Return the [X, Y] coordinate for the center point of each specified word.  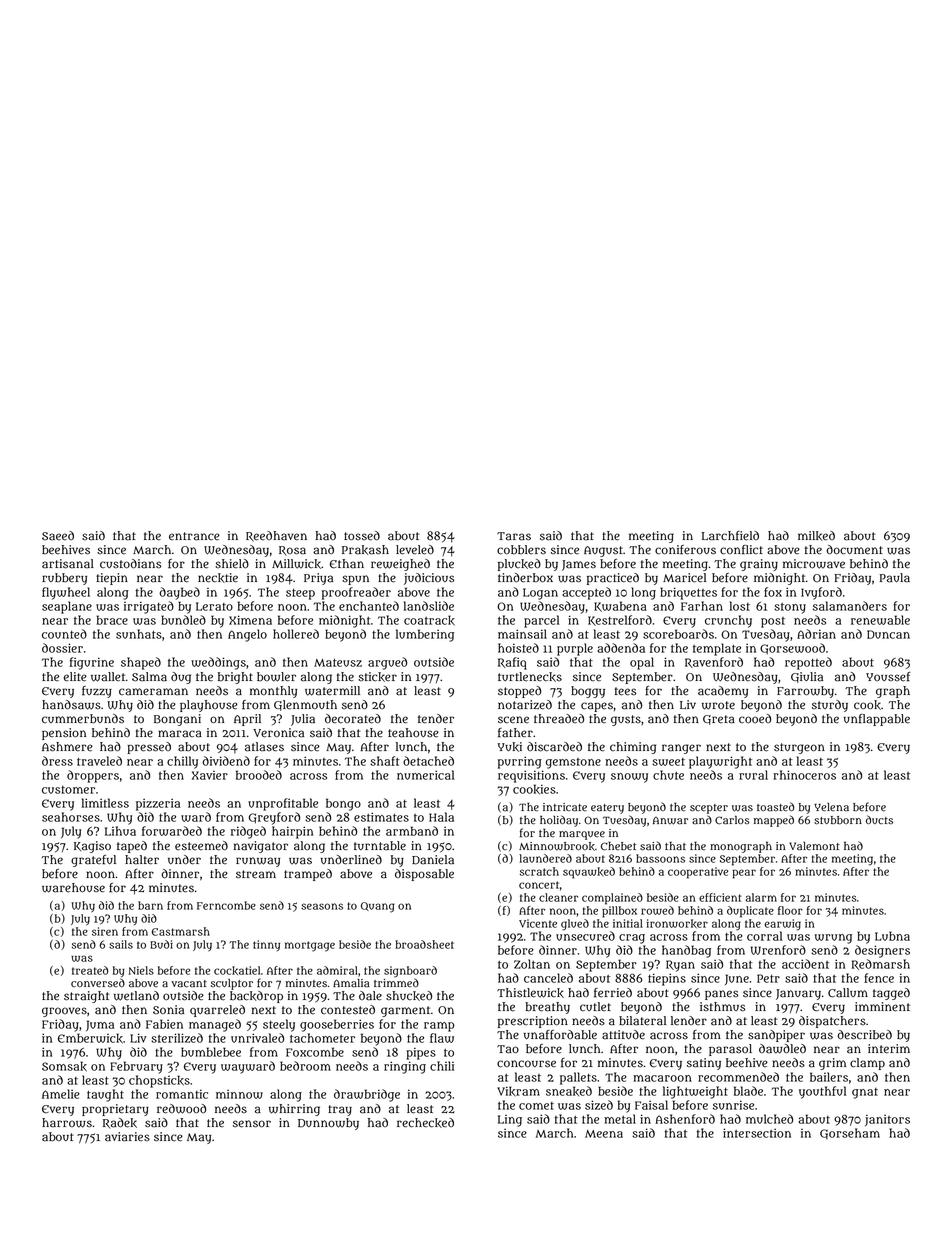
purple [575, 649]
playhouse [209, 706]
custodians [130, 564]
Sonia [168, 1010]
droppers [93, 776]
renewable [880, 620]
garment [405, 1011]
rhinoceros [804, 775]
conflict [741, 550]
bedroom [305, 1066]
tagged [891, 994]
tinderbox [525, 578]
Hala [441, 817]
